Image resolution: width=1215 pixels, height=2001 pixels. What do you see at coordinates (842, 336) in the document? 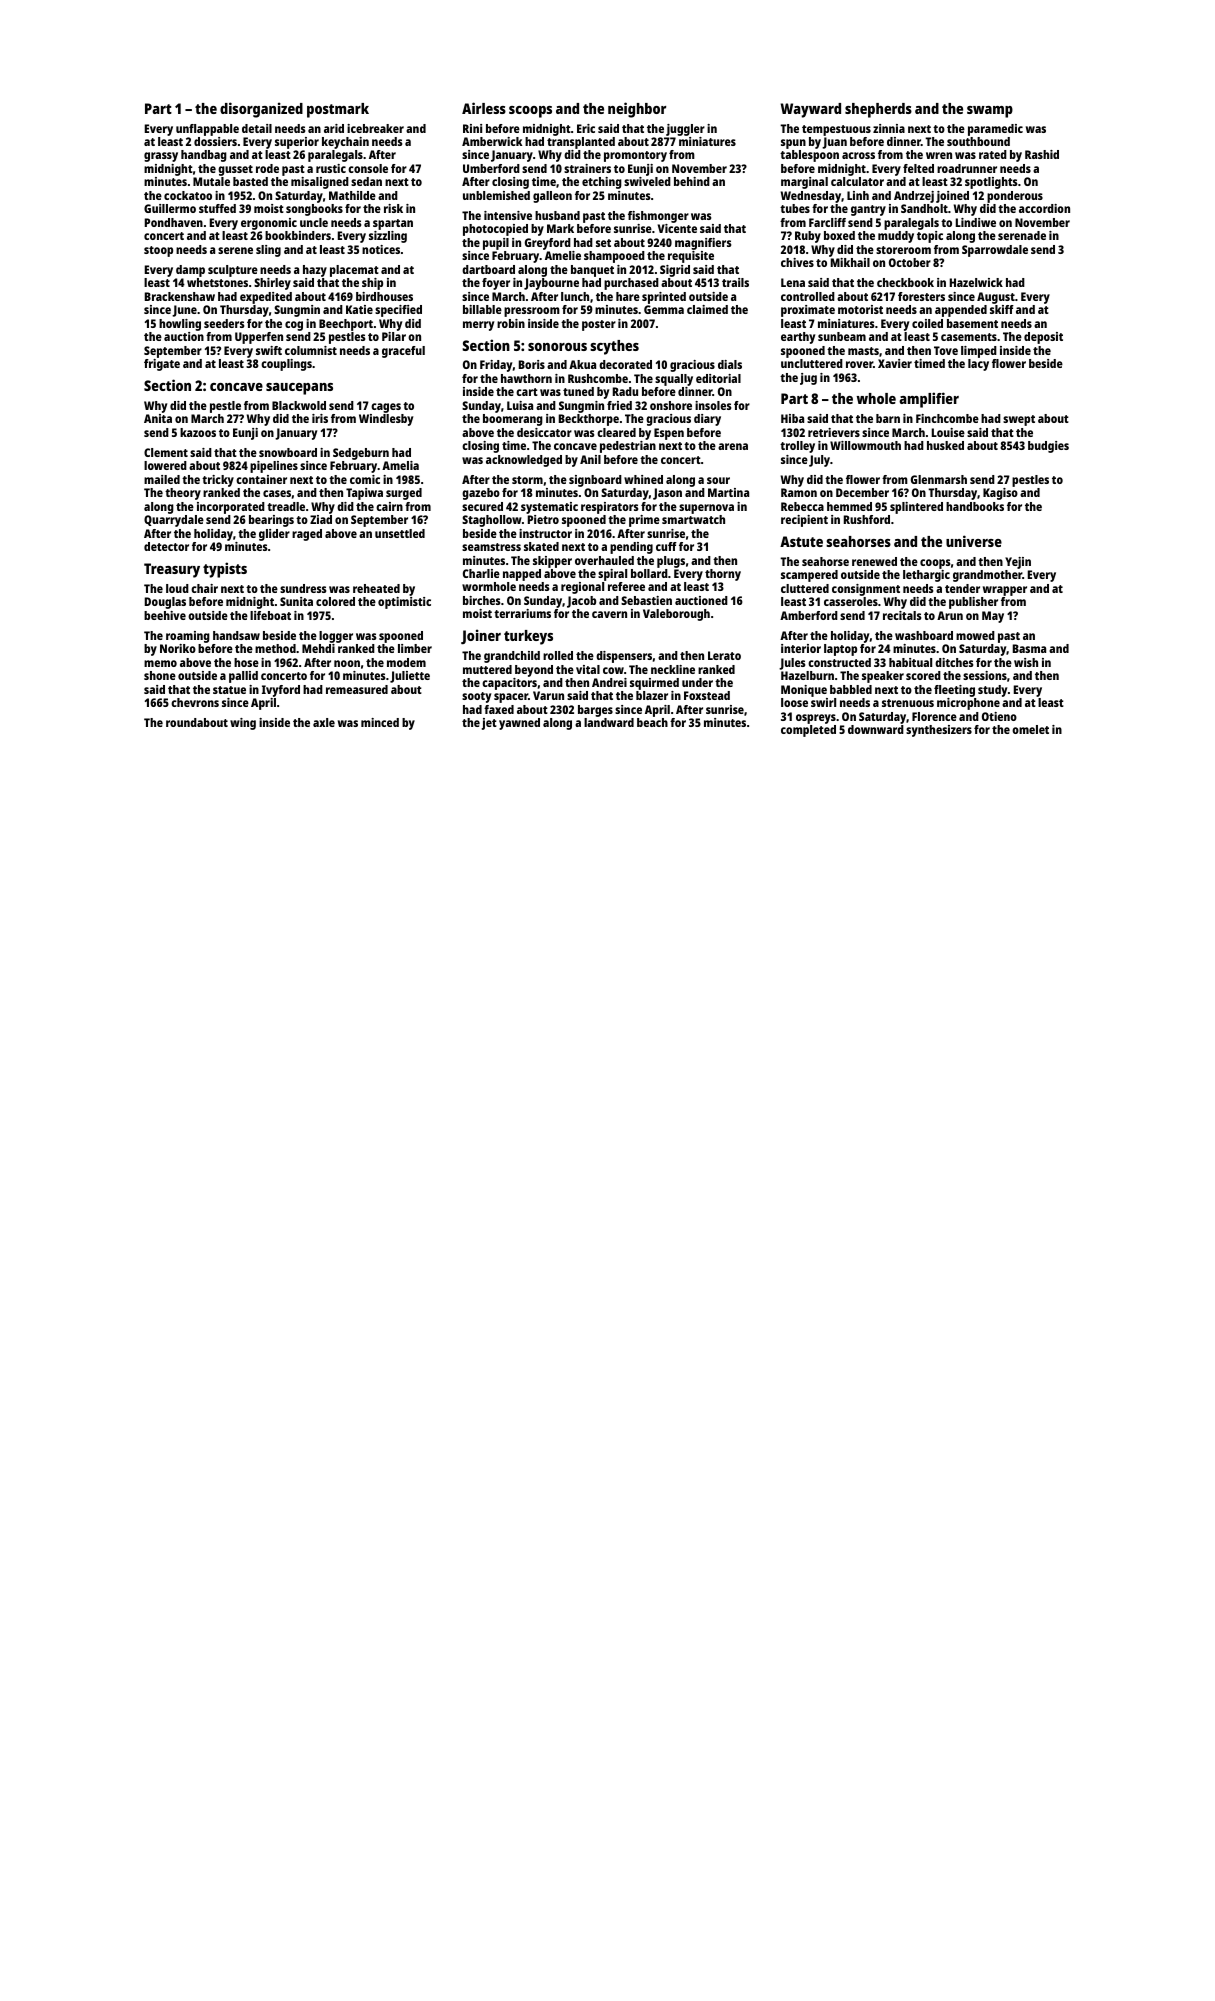
I see `sunbeam` at bounding box center [842, 336].
